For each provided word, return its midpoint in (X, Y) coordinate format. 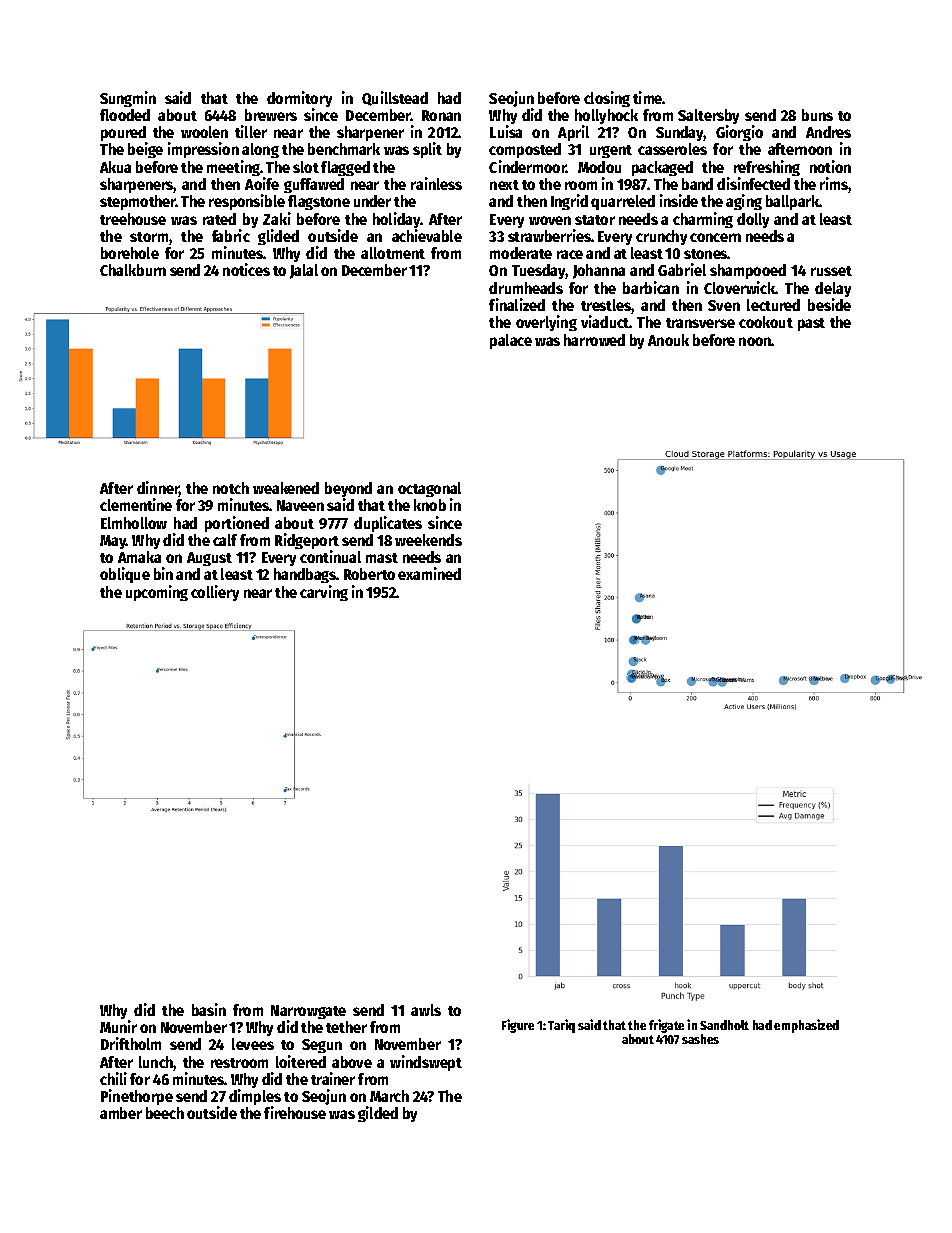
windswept (426, 1063)
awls (426, 1010)
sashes (700, 1039)
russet (831, 271)
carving (324, 593)
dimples (255, 1098)
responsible (247, 202)
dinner (158, 489)
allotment (393, 253)
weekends (428, 540)
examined (429, 573)
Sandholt (724, 1025)
